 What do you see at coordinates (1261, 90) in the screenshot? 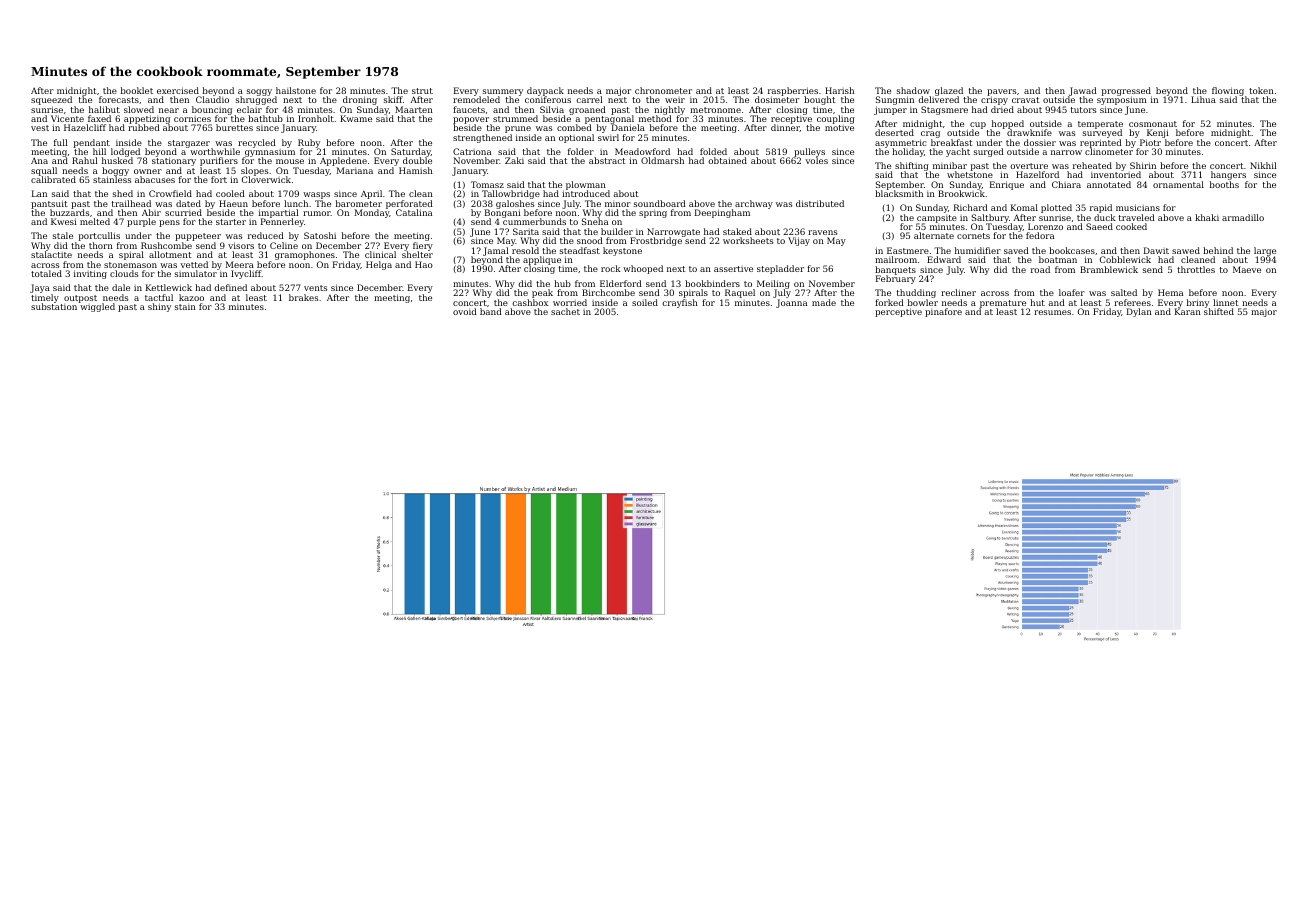
I see `token` at bounding box center [1261, 90].
